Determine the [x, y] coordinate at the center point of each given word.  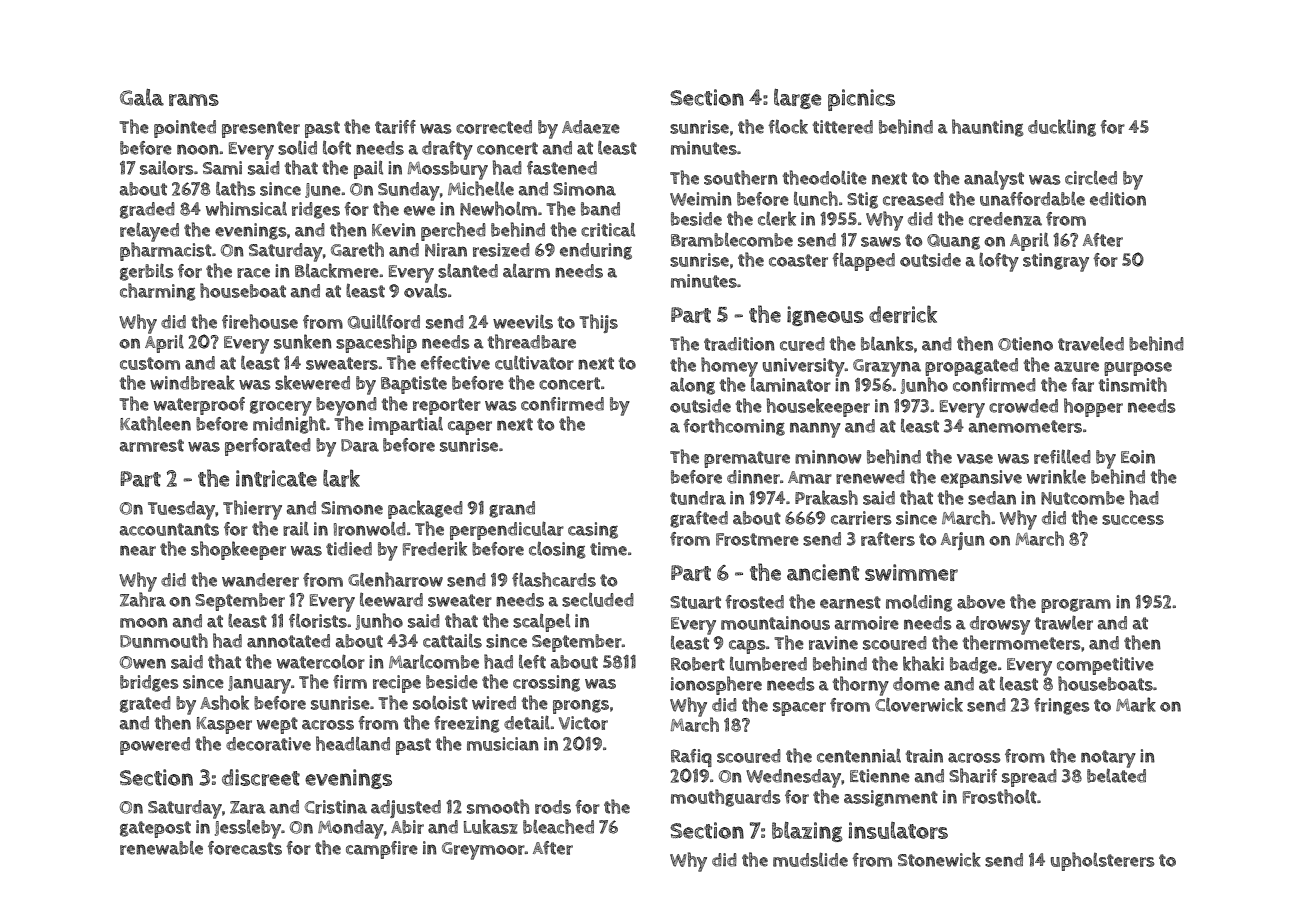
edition [1118, 199]
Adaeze [591, 127]
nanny [815, 430]
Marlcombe [434, 661]
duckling [1062, 128]
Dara [360, 445]
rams [194, 100]
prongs [581, 706]
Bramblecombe [732, 240]
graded [147, 210]
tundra [698, 498]
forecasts [245, 848]
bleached [558, 826]
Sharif [973, 775]
